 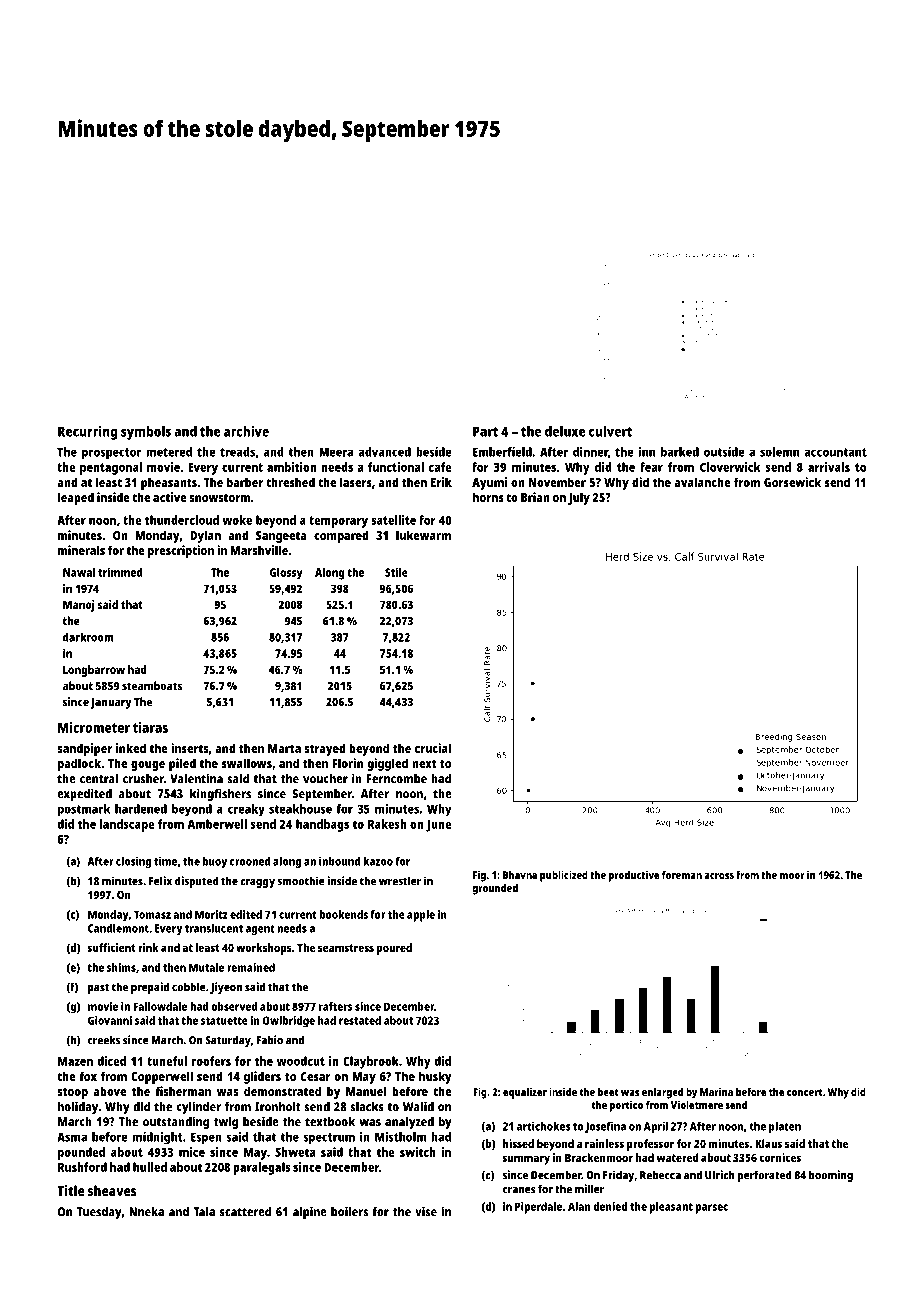 What do you see at coordinates (152, 914) in the page?
I see `Tomasz` at bounding box center [152, 914].
